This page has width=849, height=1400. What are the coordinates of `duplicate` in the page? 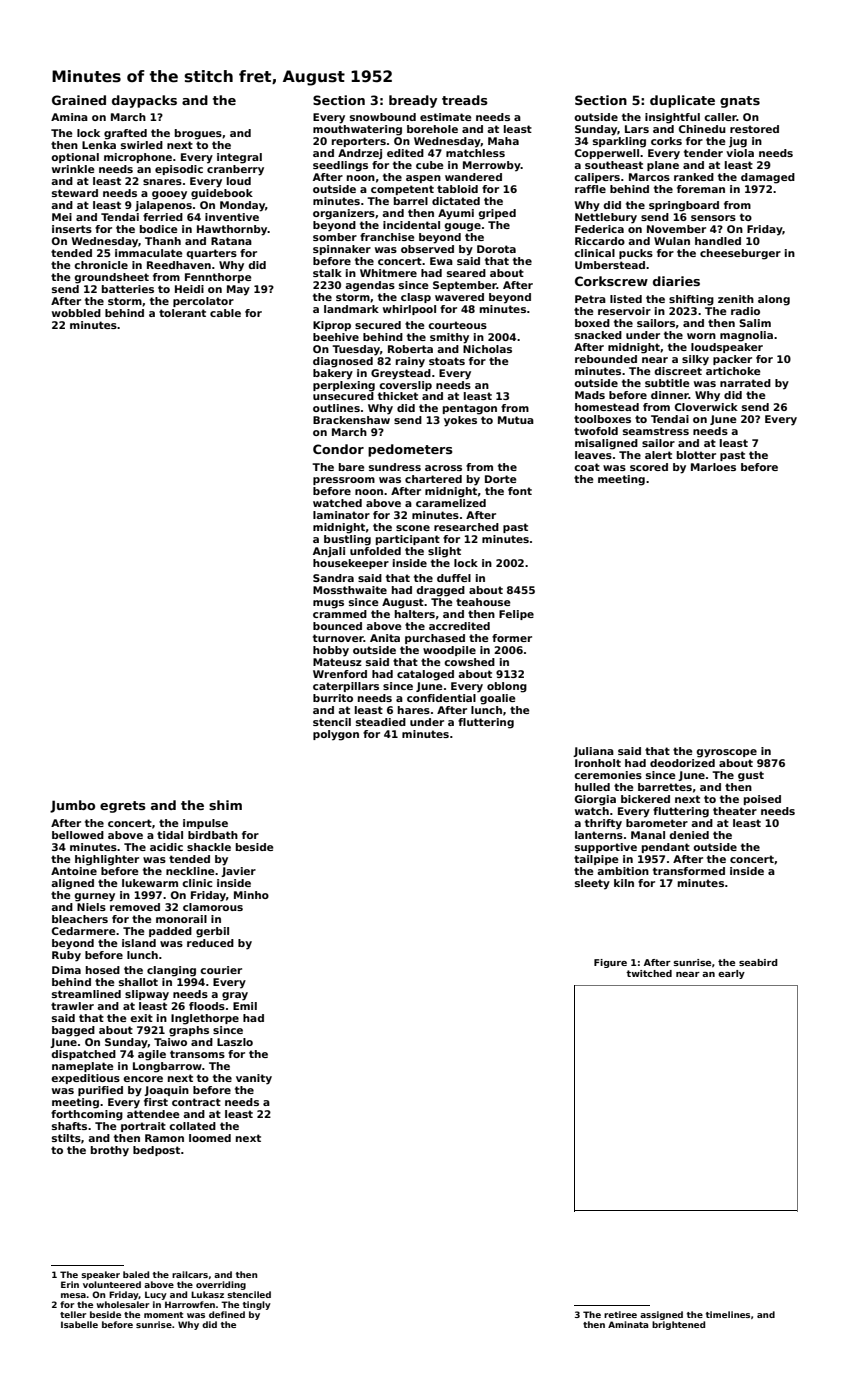 It's located at (682, 101).
